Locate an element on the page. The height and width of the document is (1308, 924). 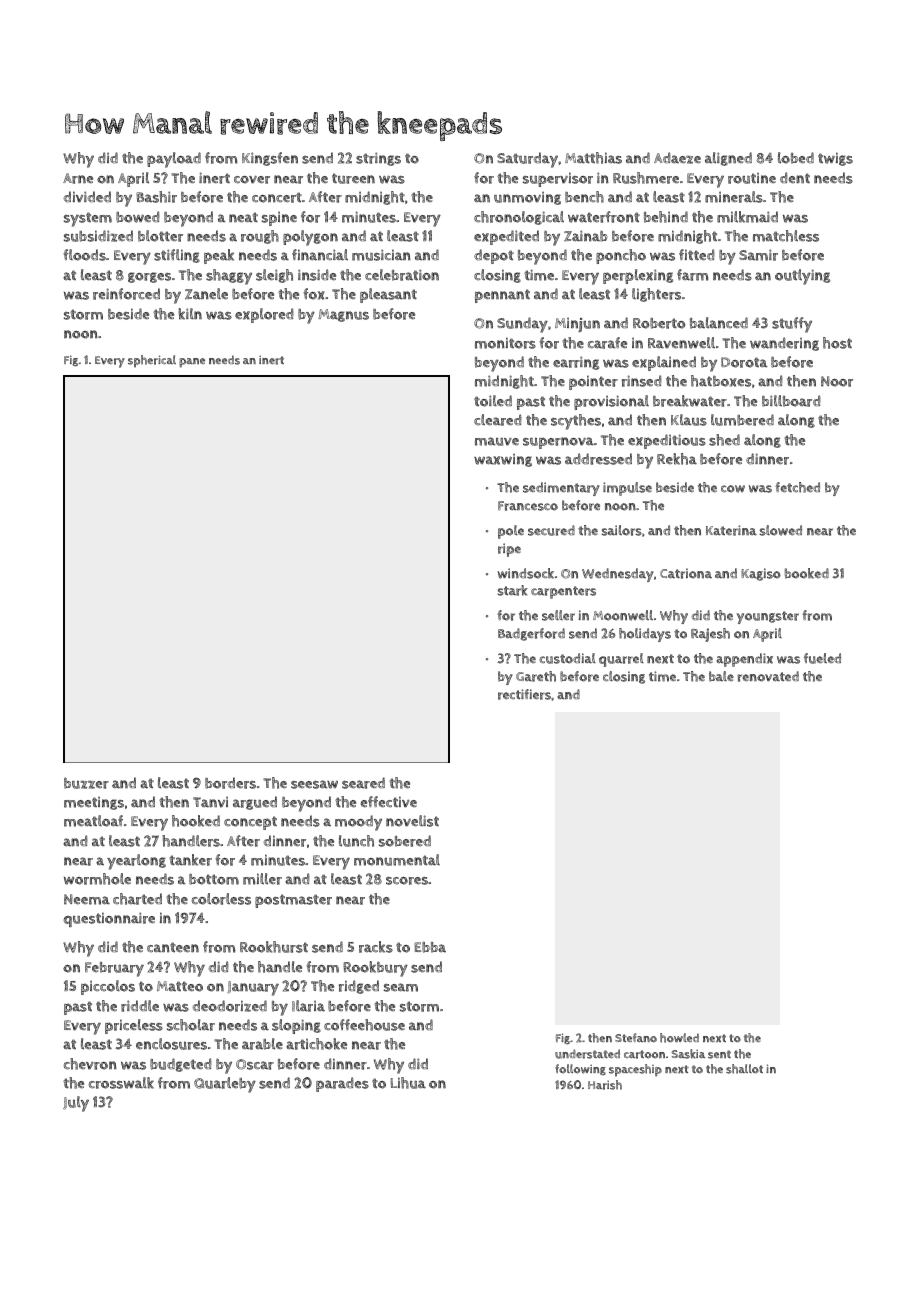
shallot is located at coordinates (744, 1069).
